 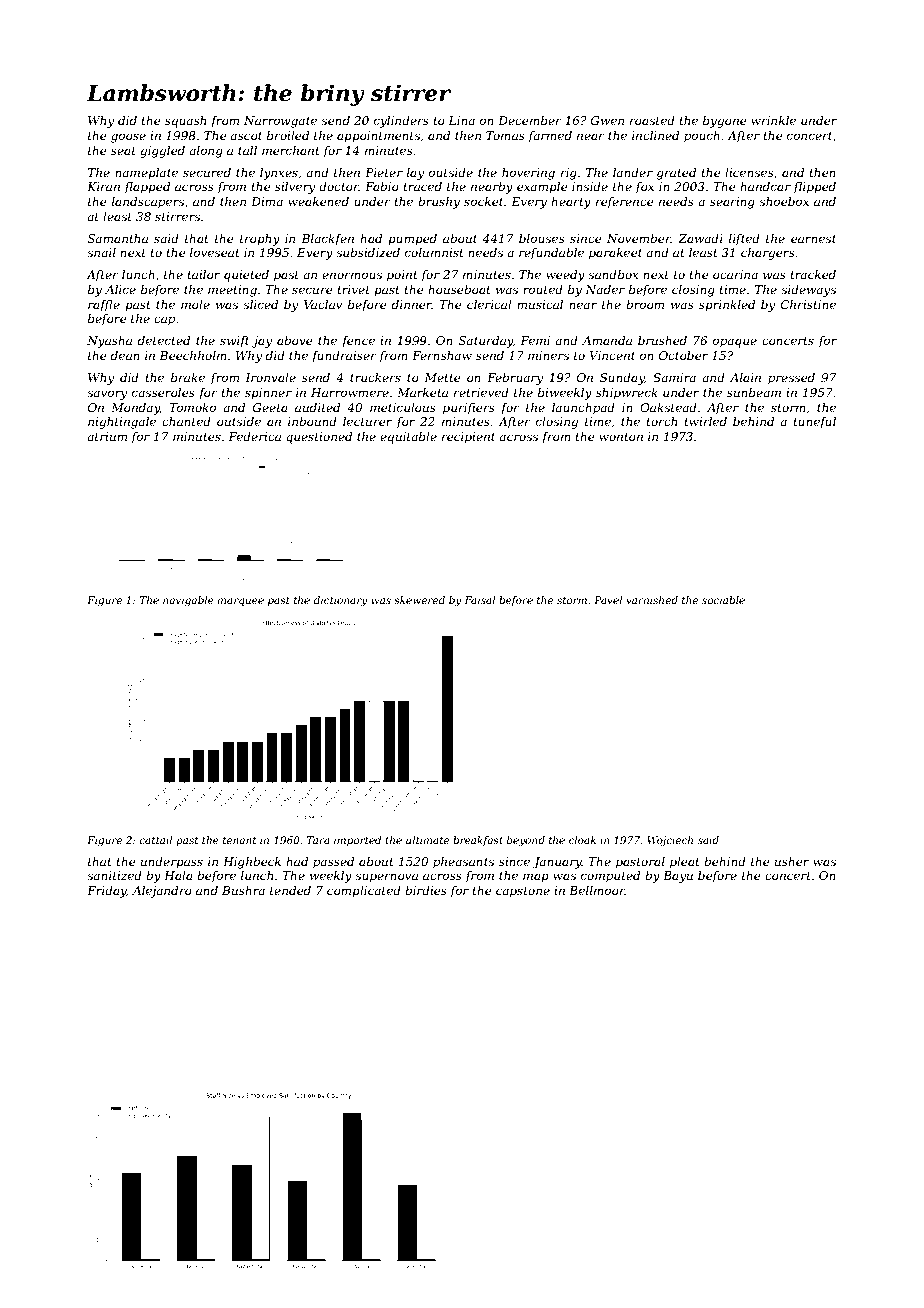 I want to click on lifted, so click(x=744, y=240).
